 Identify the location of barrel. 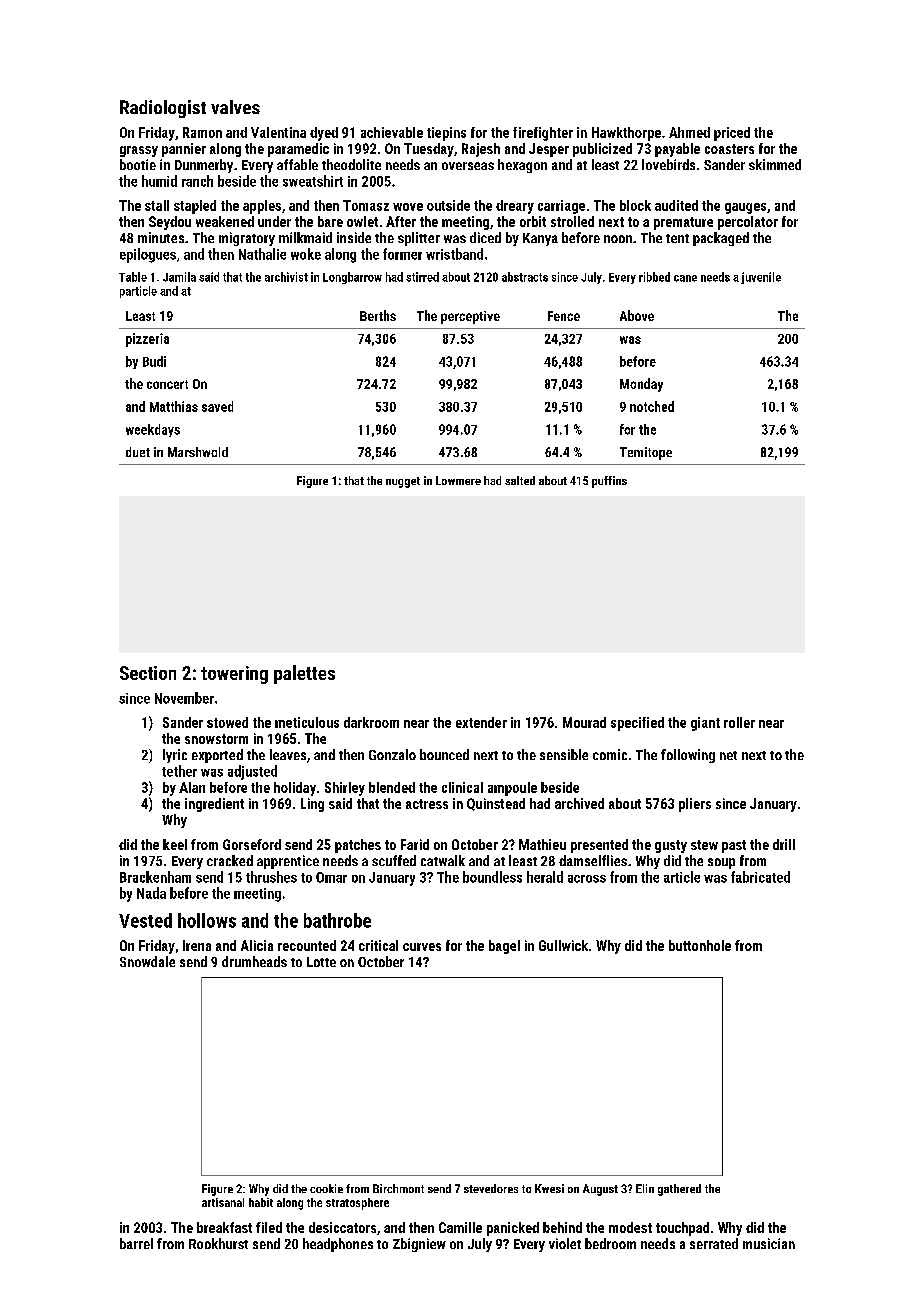
(136, 1243).
